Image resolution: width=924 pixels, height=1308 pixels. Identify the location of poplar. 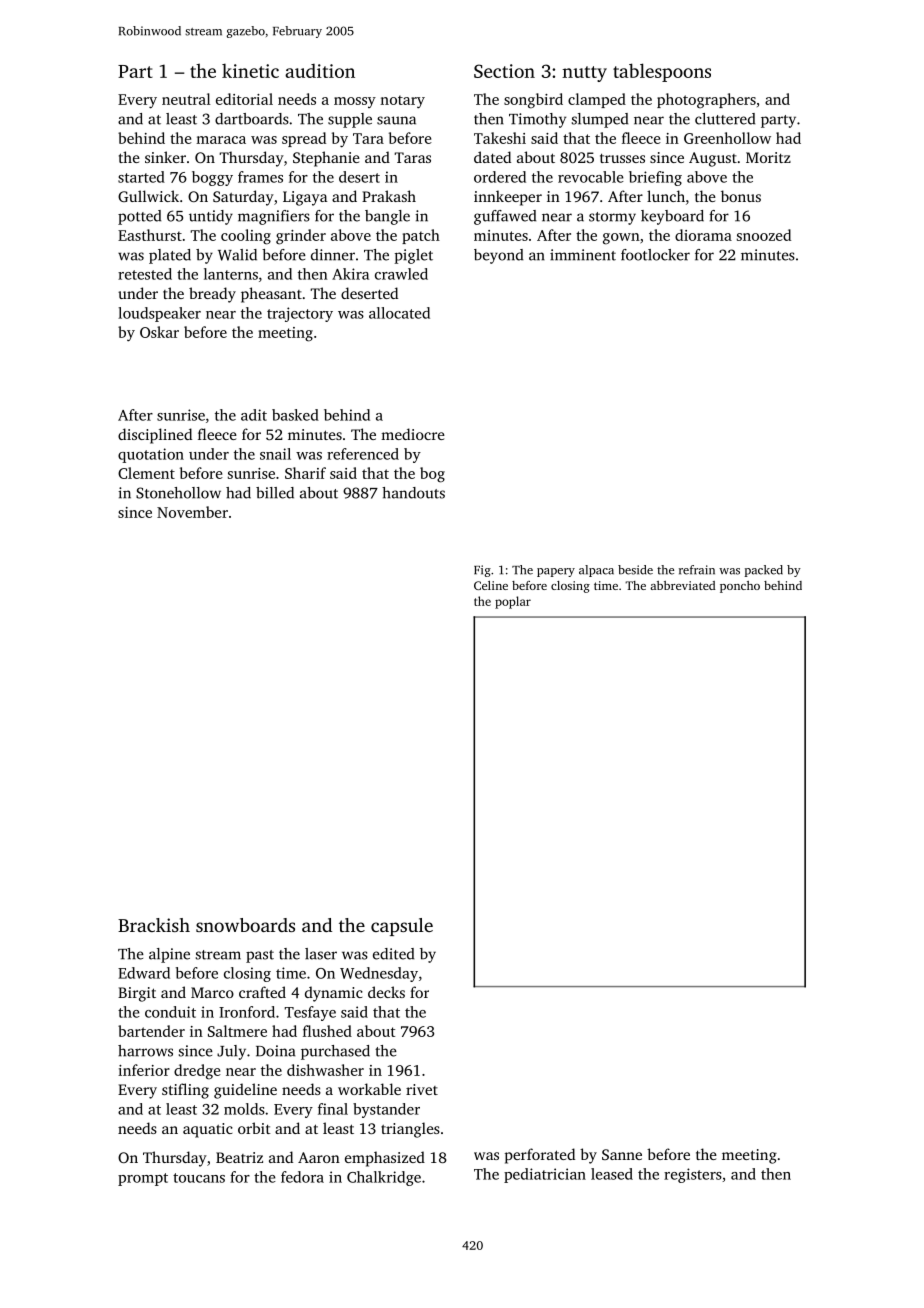
(513, 602).
